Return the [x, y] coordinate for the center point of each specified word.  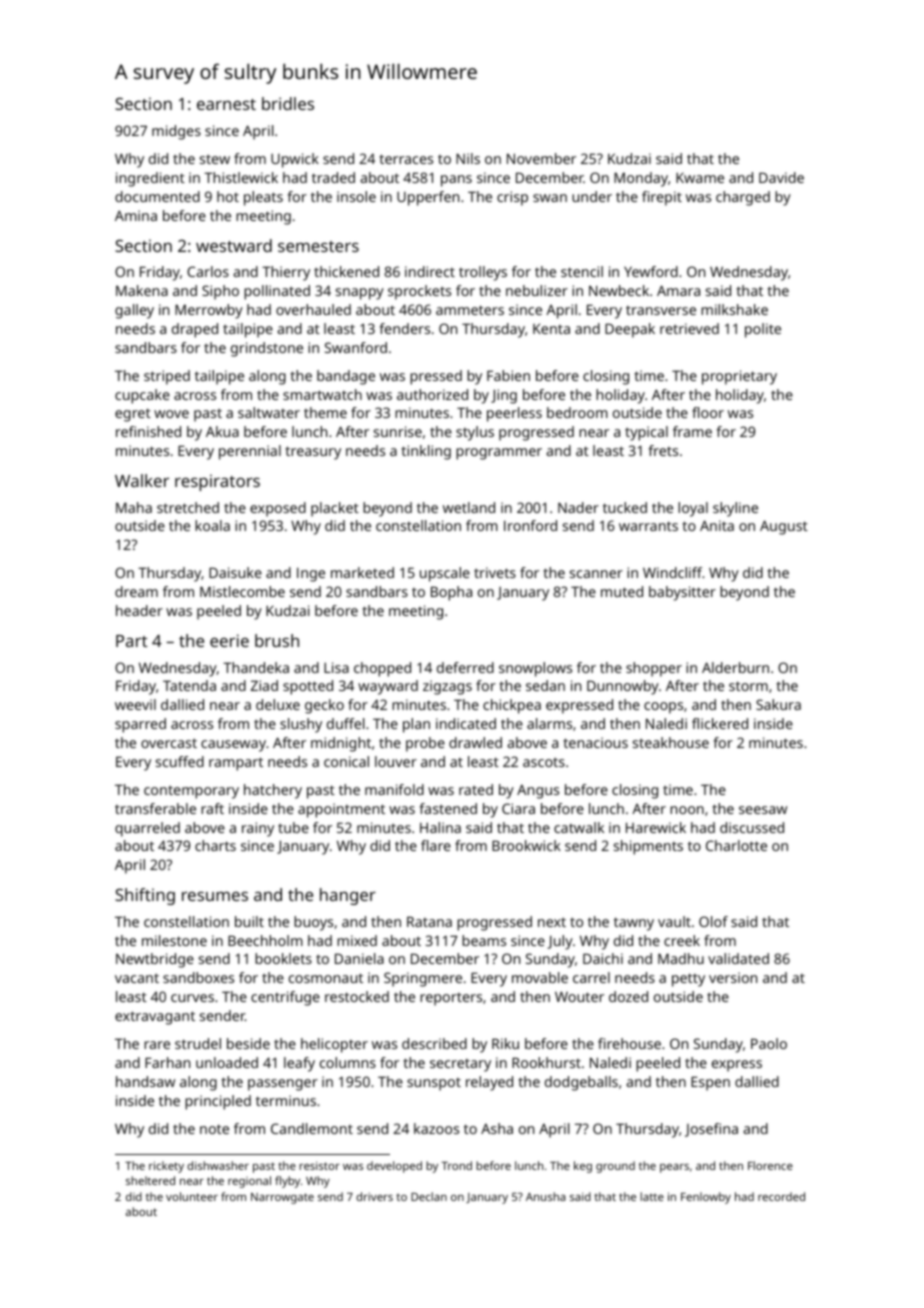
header [139, 610]
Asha [497, 1128]
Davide [781, 177]
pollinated [277, 292]
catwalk [579, 827]
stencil [582, 271]
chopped [382, 669]
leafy [299, 1064]
